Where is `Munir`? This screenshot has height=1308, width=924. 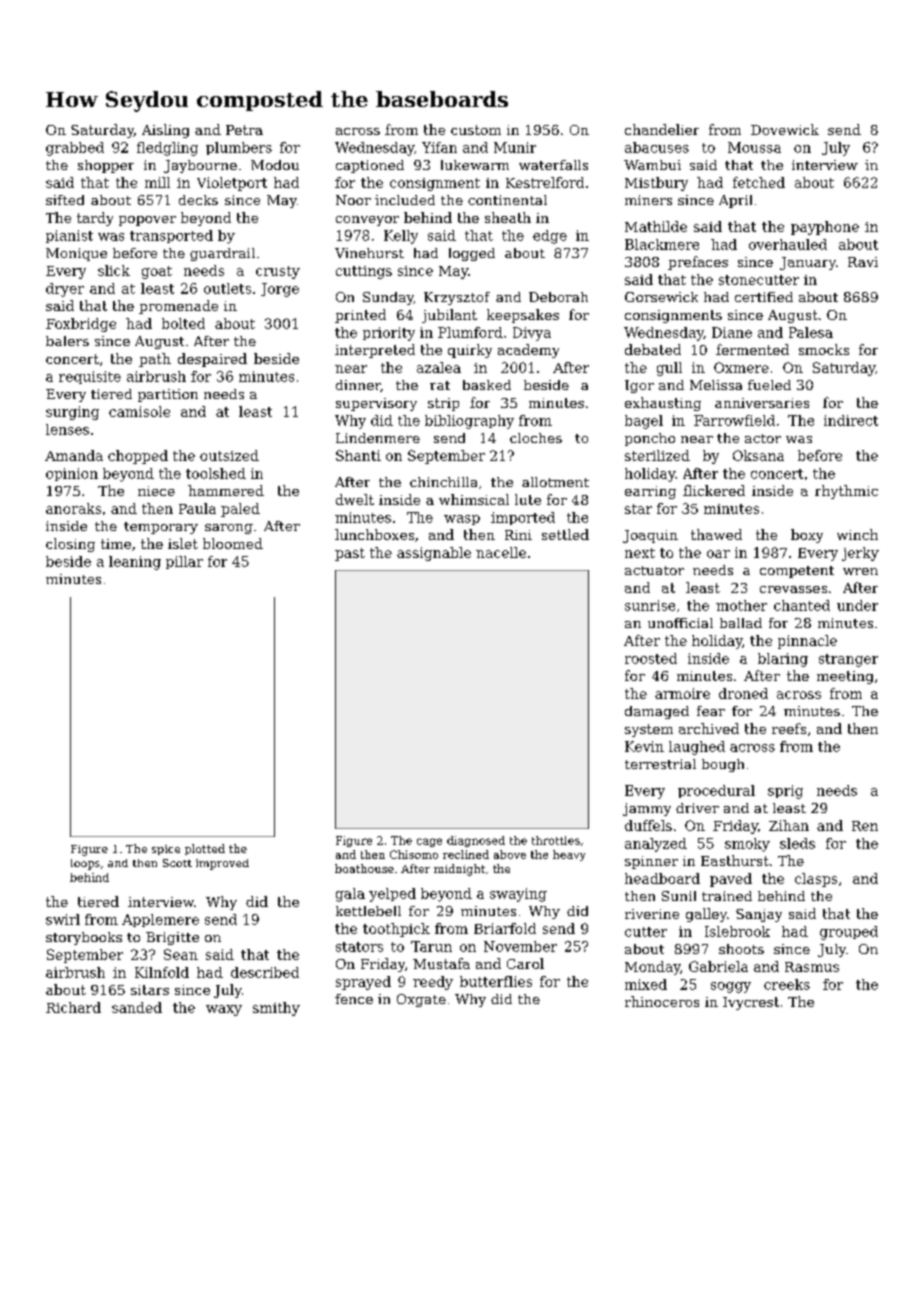 Munir is located at coordinates (515, 147).
